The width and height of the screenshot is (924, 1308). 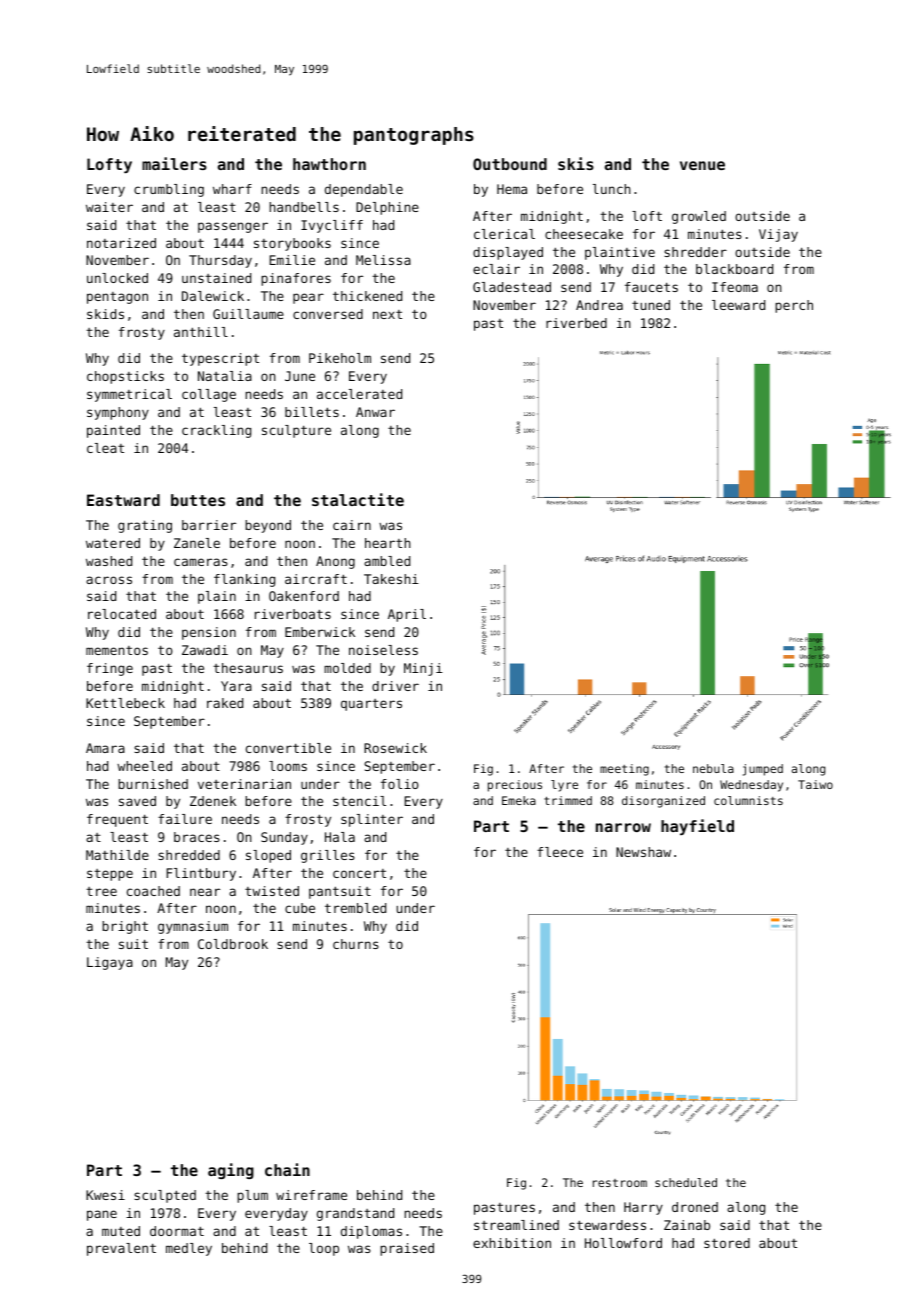 I want to click on Outbound, so click(x=510, y=164).
